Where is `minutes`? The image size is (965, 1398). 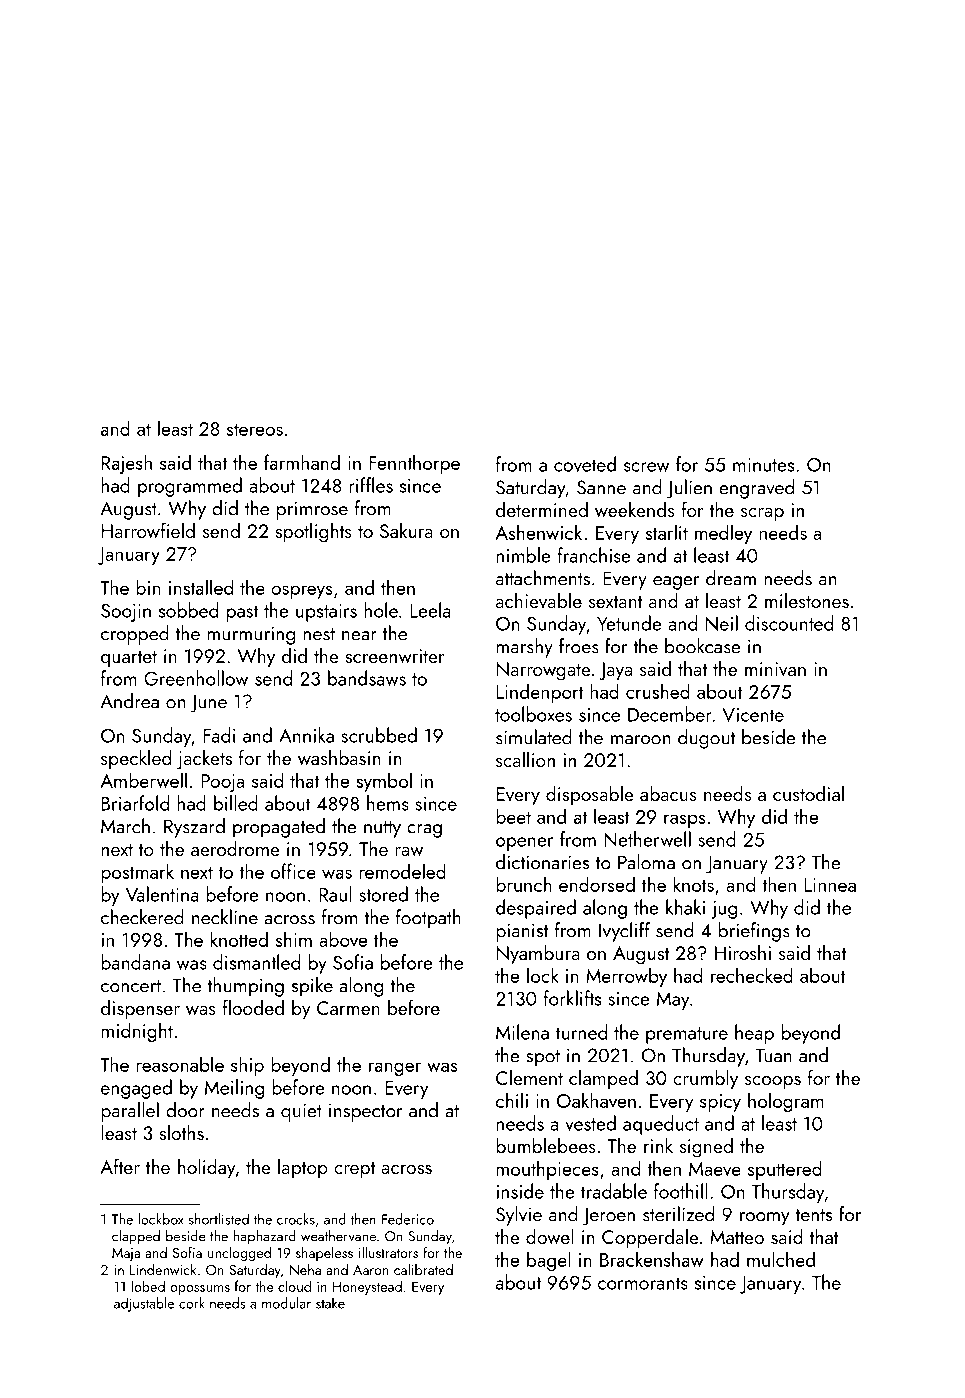
minutes is located at coordinates (763, 465).
